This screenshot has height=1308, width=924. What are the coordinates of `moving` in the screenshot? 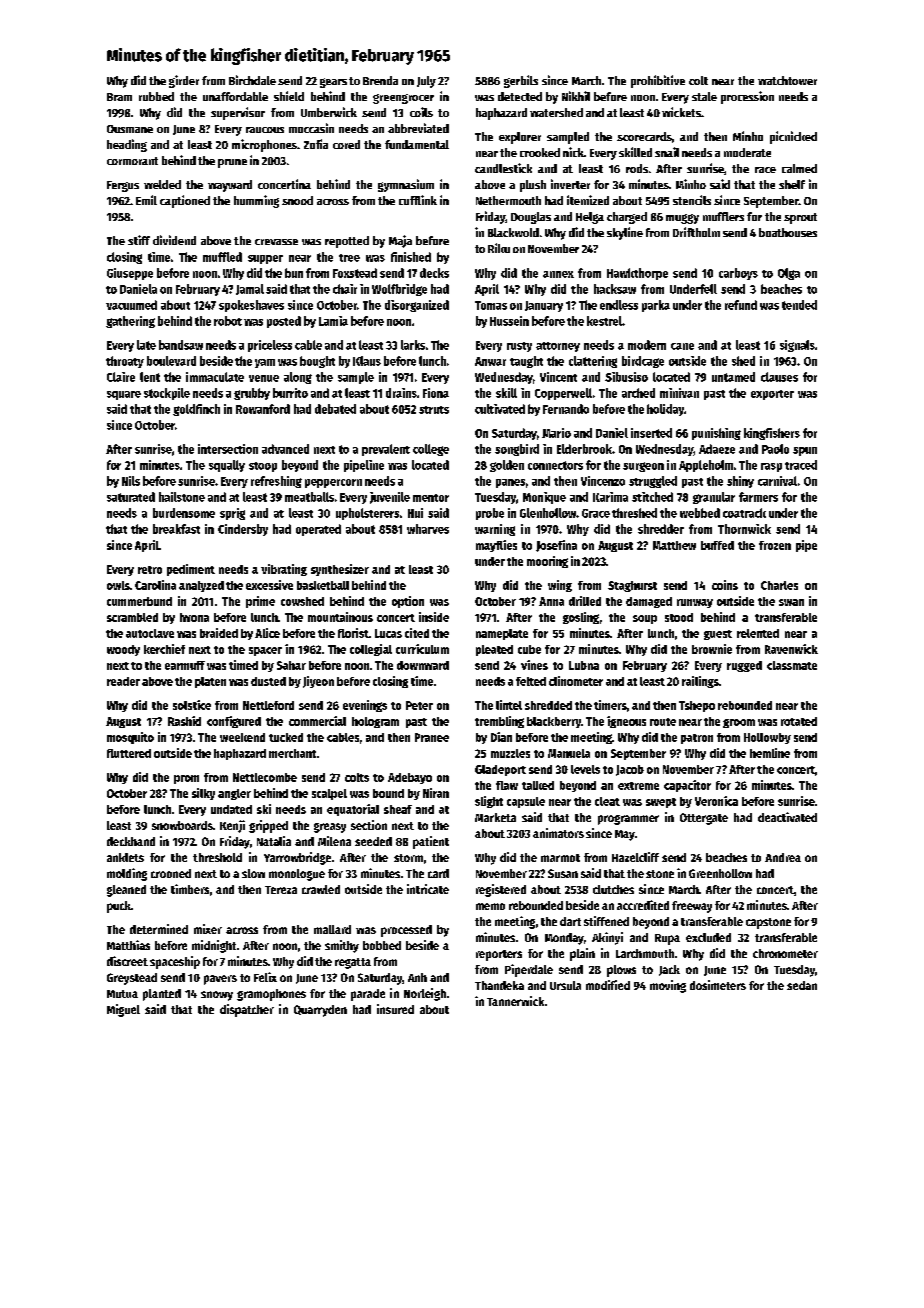 It's located at (668, 986).
